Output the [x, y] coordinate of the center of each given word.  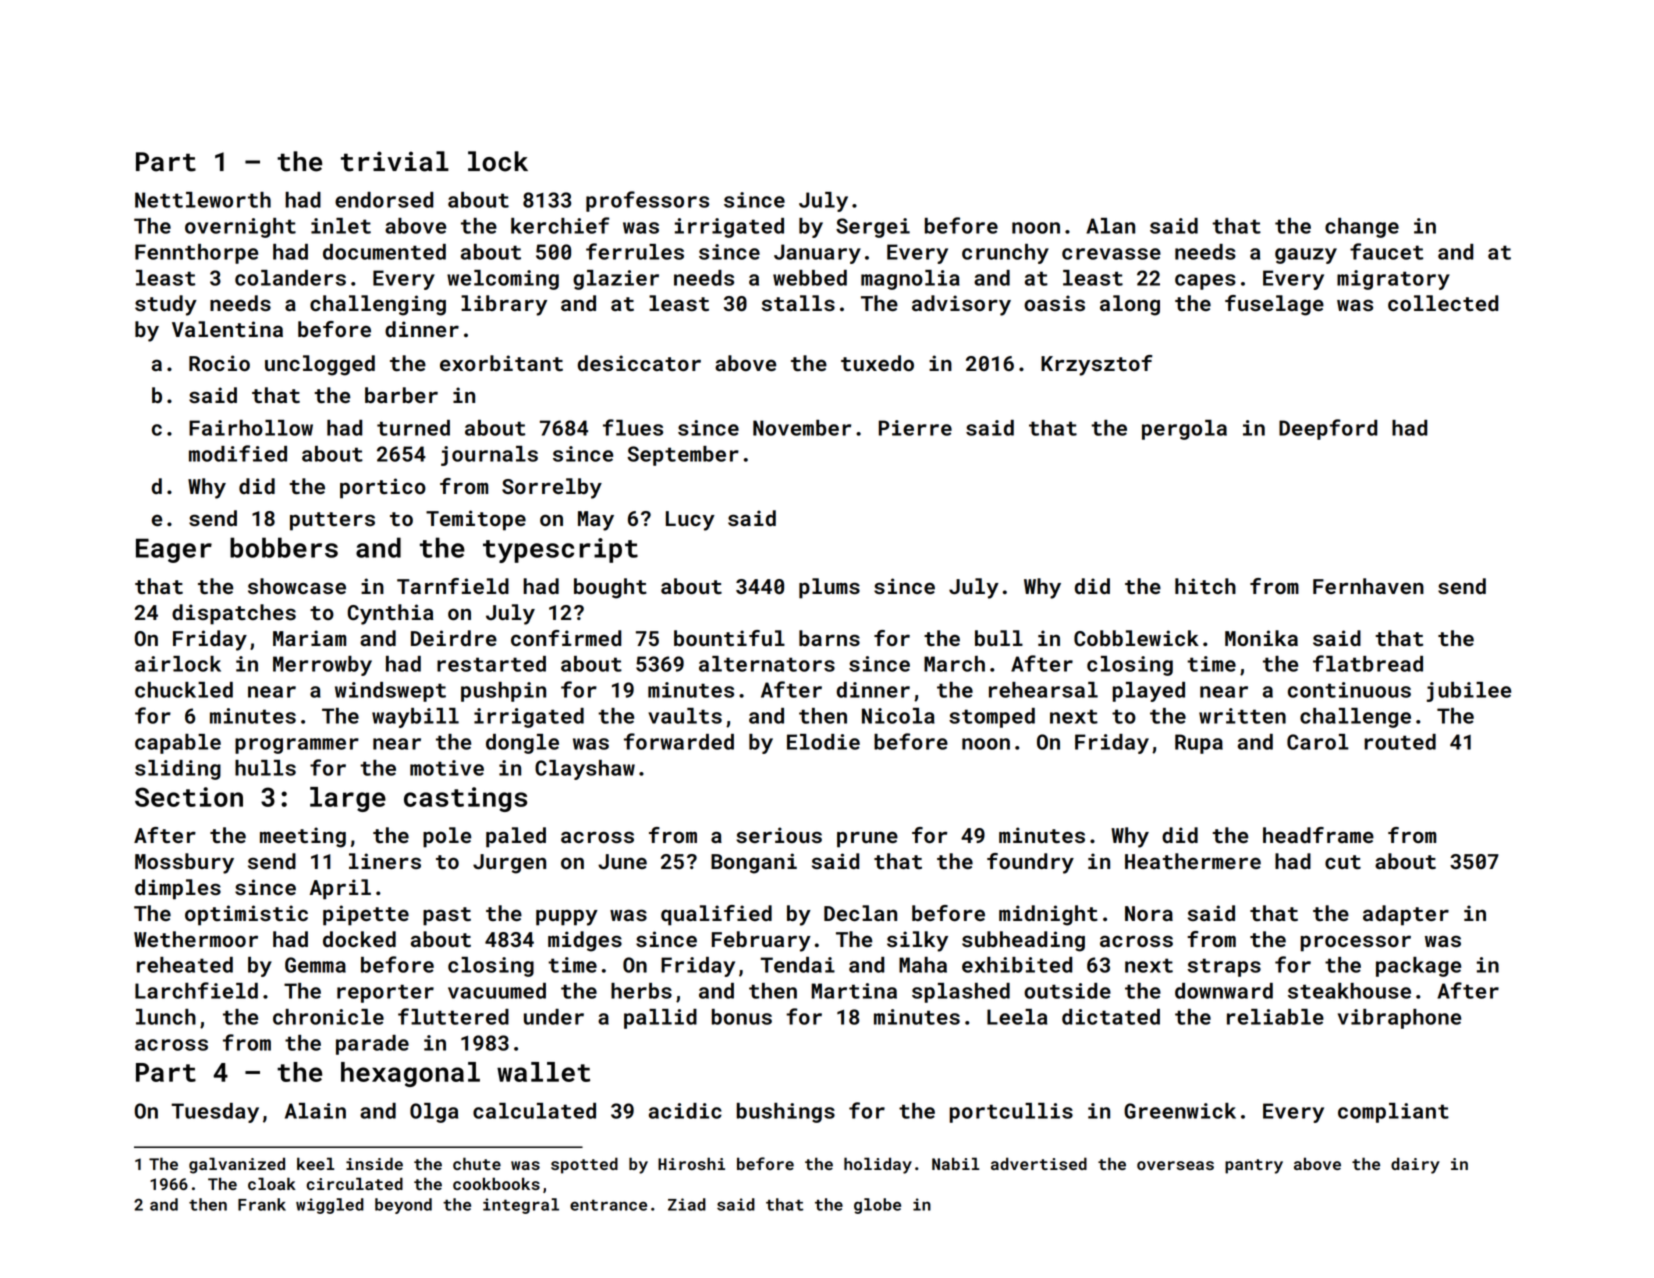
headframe [1318, 835]
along [1130, 305]
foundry [1030, 863]
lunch [166, 1017]
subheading [1023, 941]
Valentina [227, 329]
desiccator [639, 363]
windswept [390, 692]
